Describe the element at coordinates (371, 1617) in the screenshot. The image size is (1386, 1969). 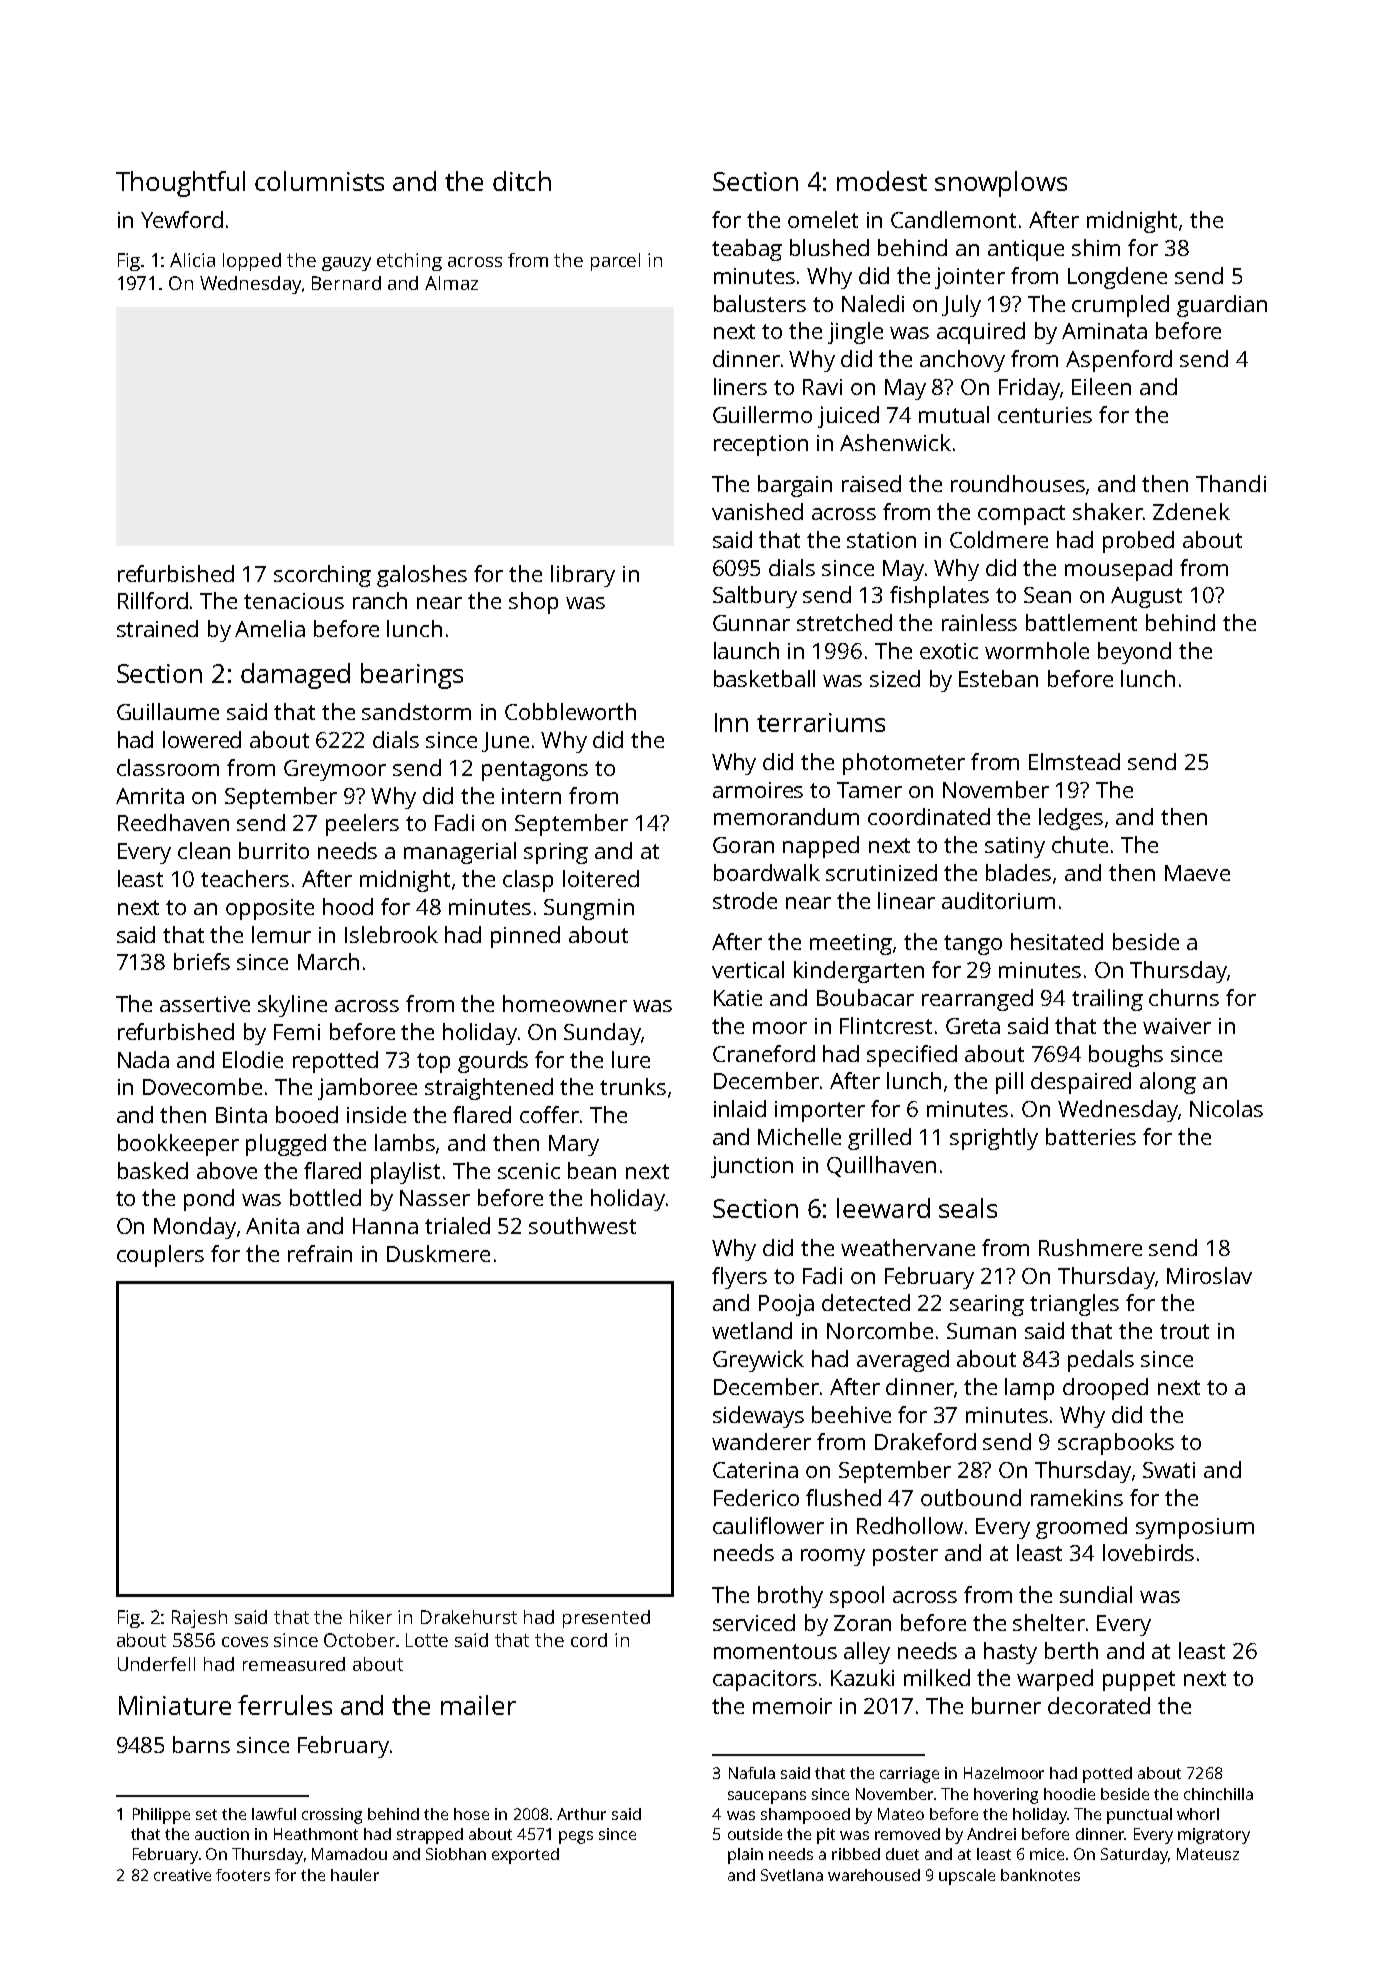
I see `hiker` at that location.
